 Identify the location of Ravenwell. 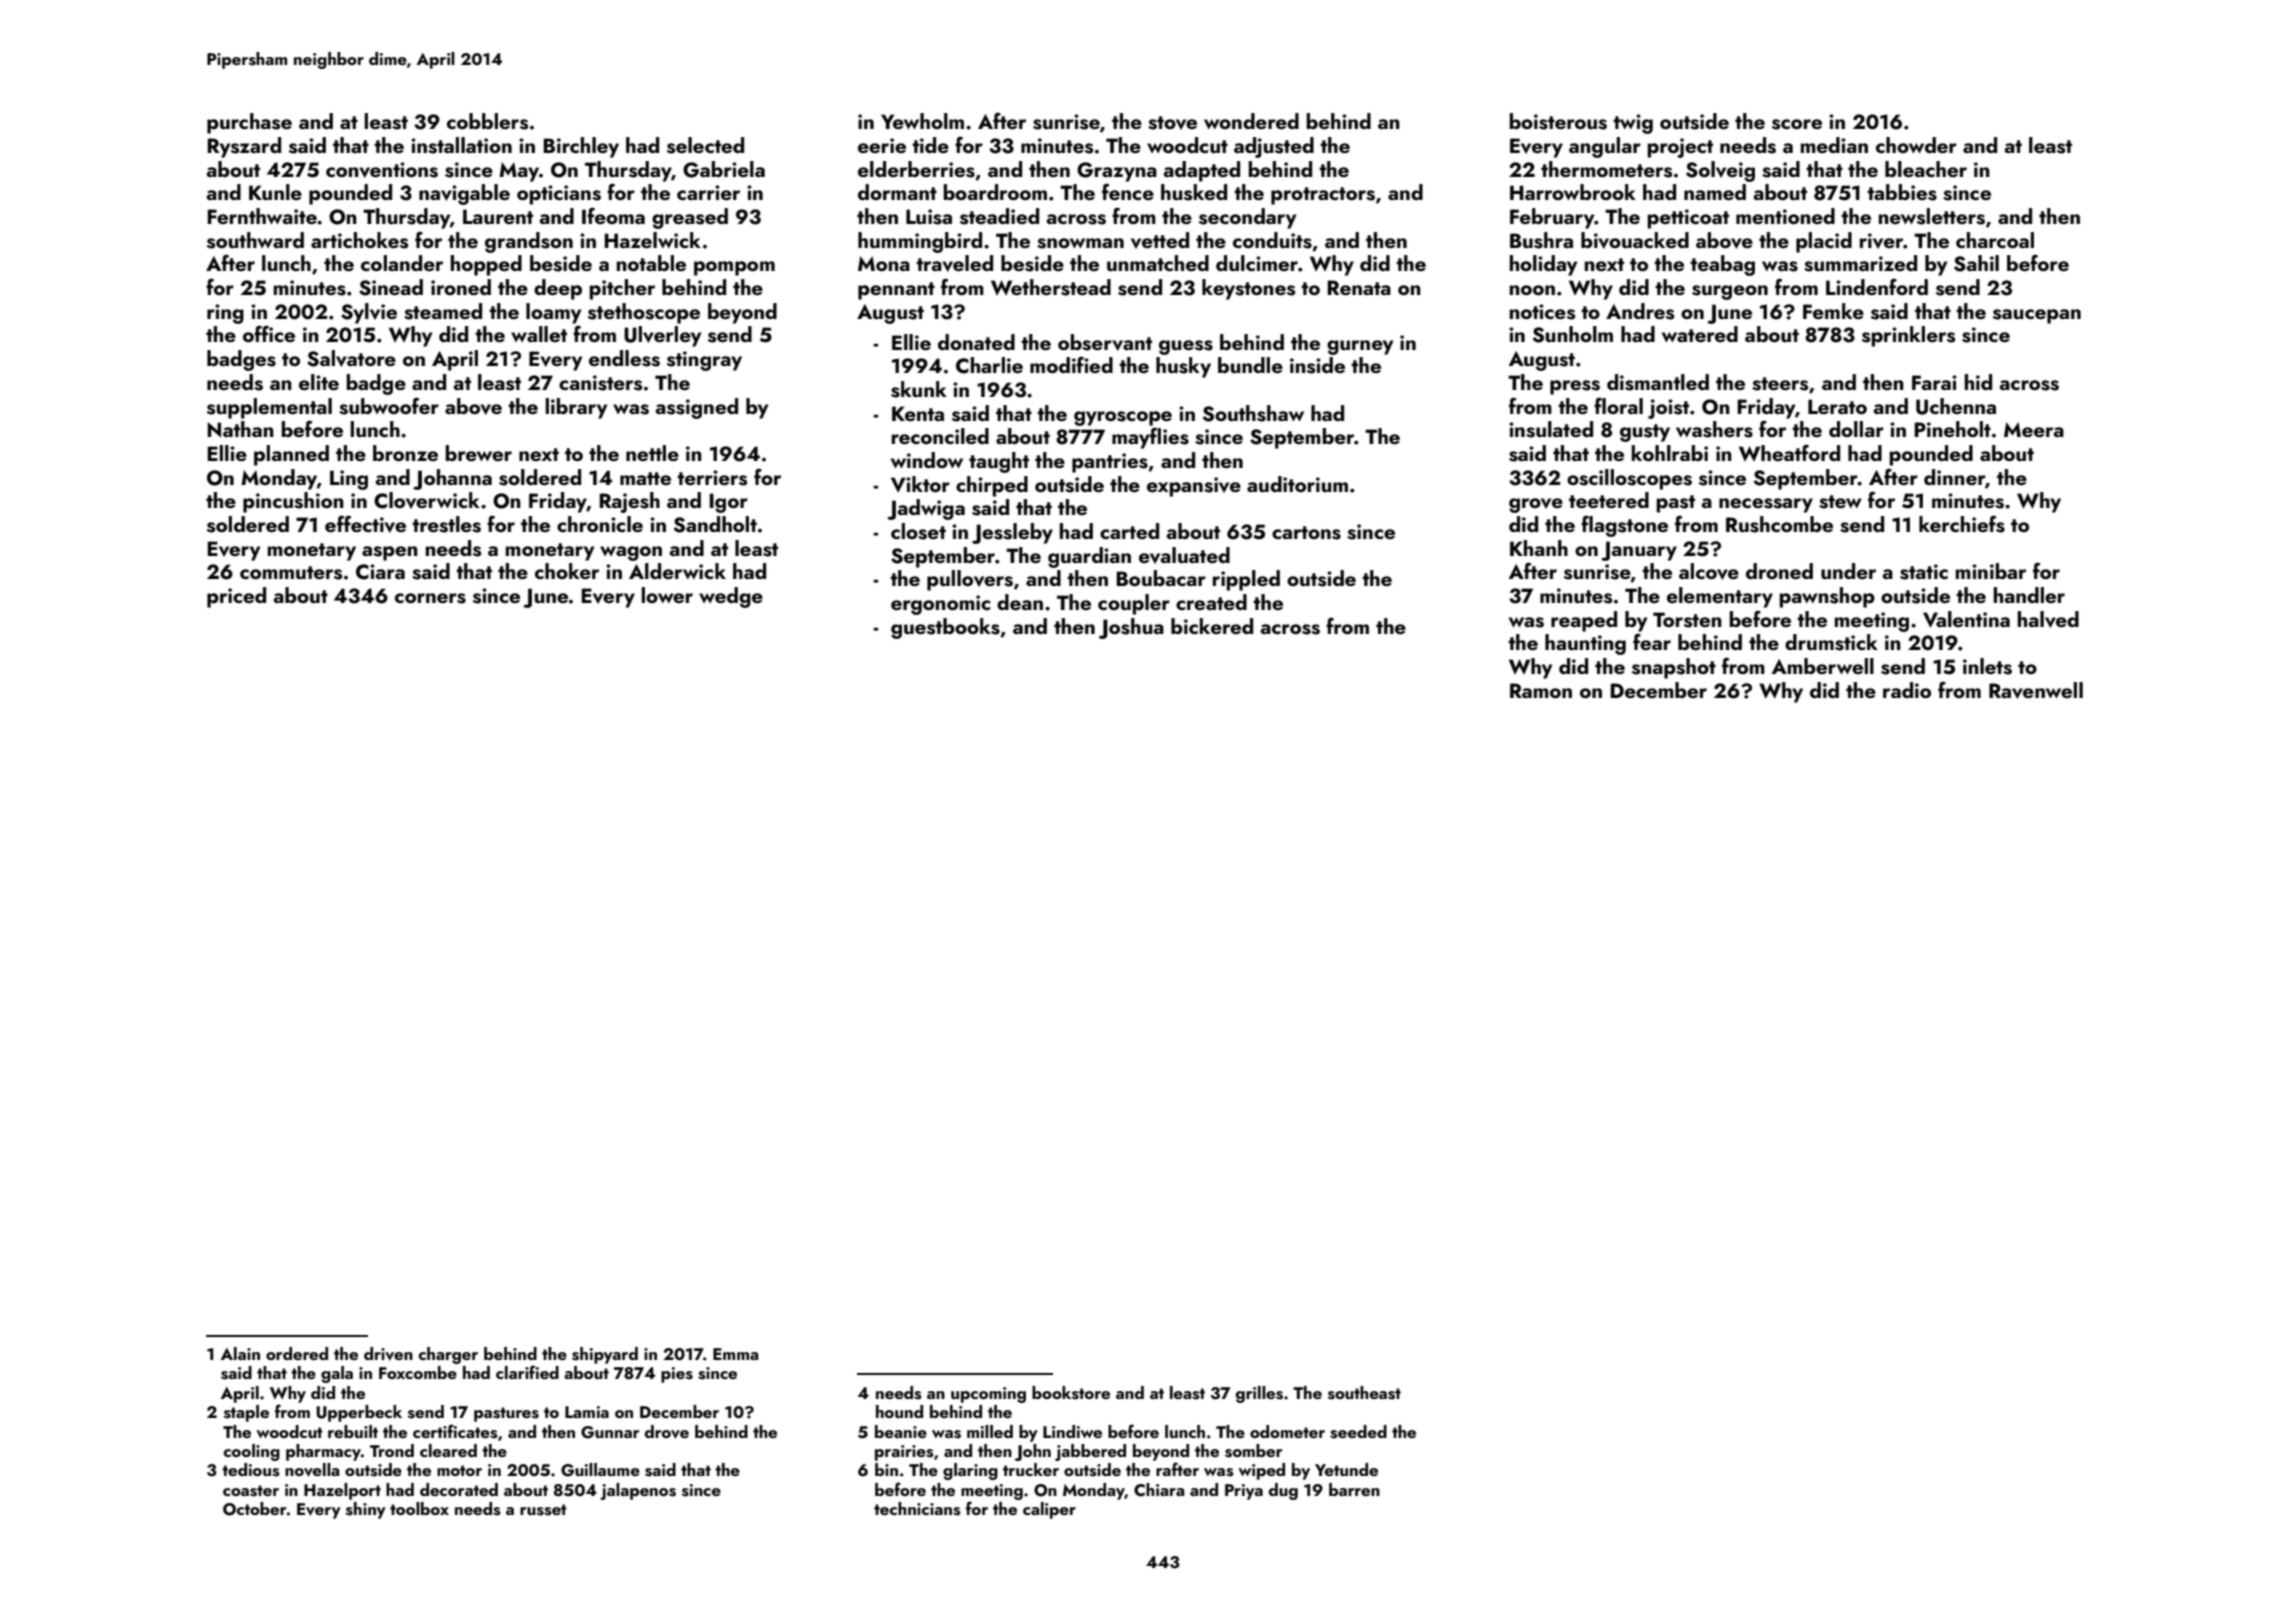
(2036, 690).
